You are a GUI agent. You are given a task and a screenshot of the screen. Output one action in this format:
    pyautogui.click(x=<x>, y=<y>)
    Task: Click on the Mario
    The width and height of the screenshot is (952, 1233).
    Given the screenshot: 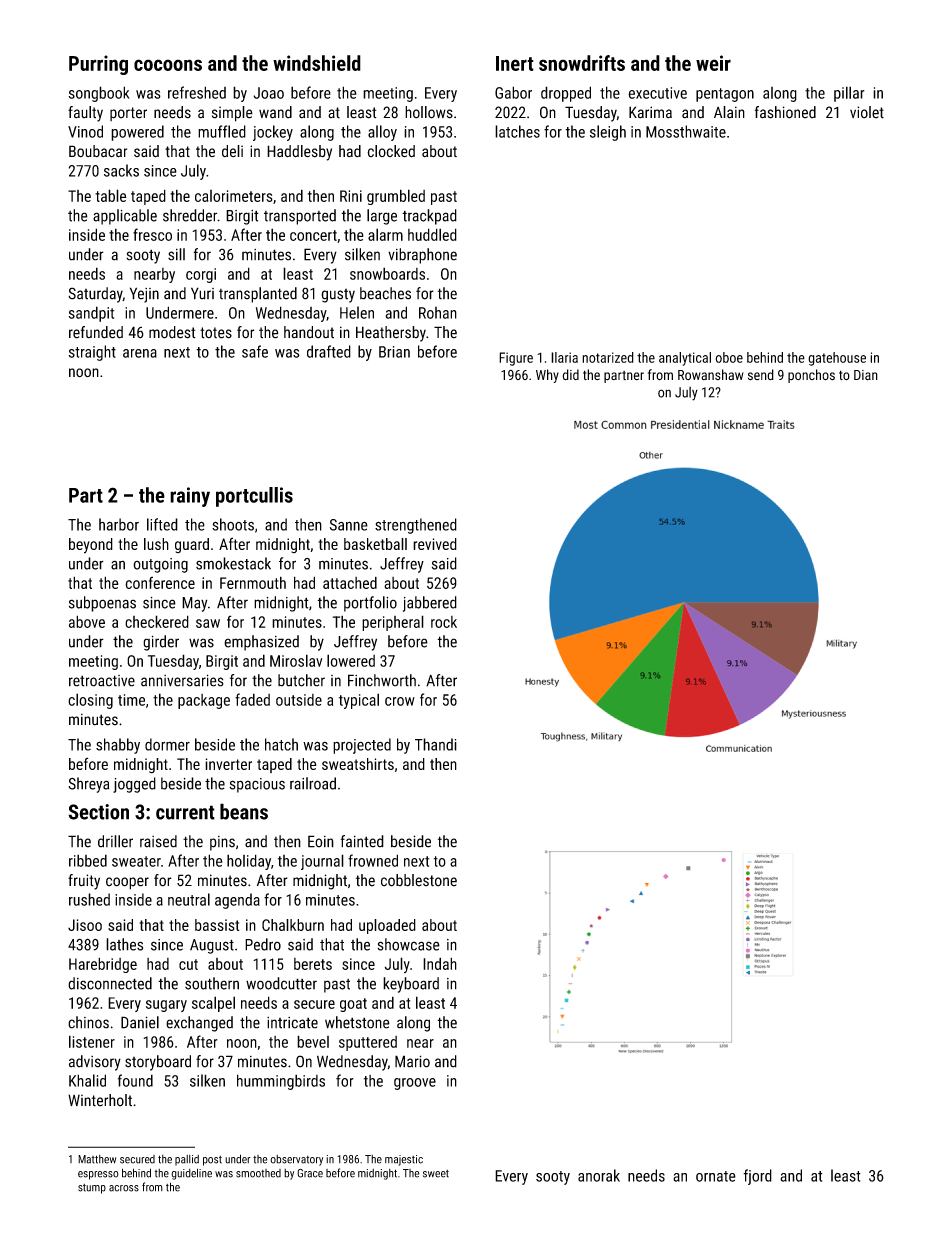 What is the action you would take?
    pyautogui.click(x=412, y=1061)
